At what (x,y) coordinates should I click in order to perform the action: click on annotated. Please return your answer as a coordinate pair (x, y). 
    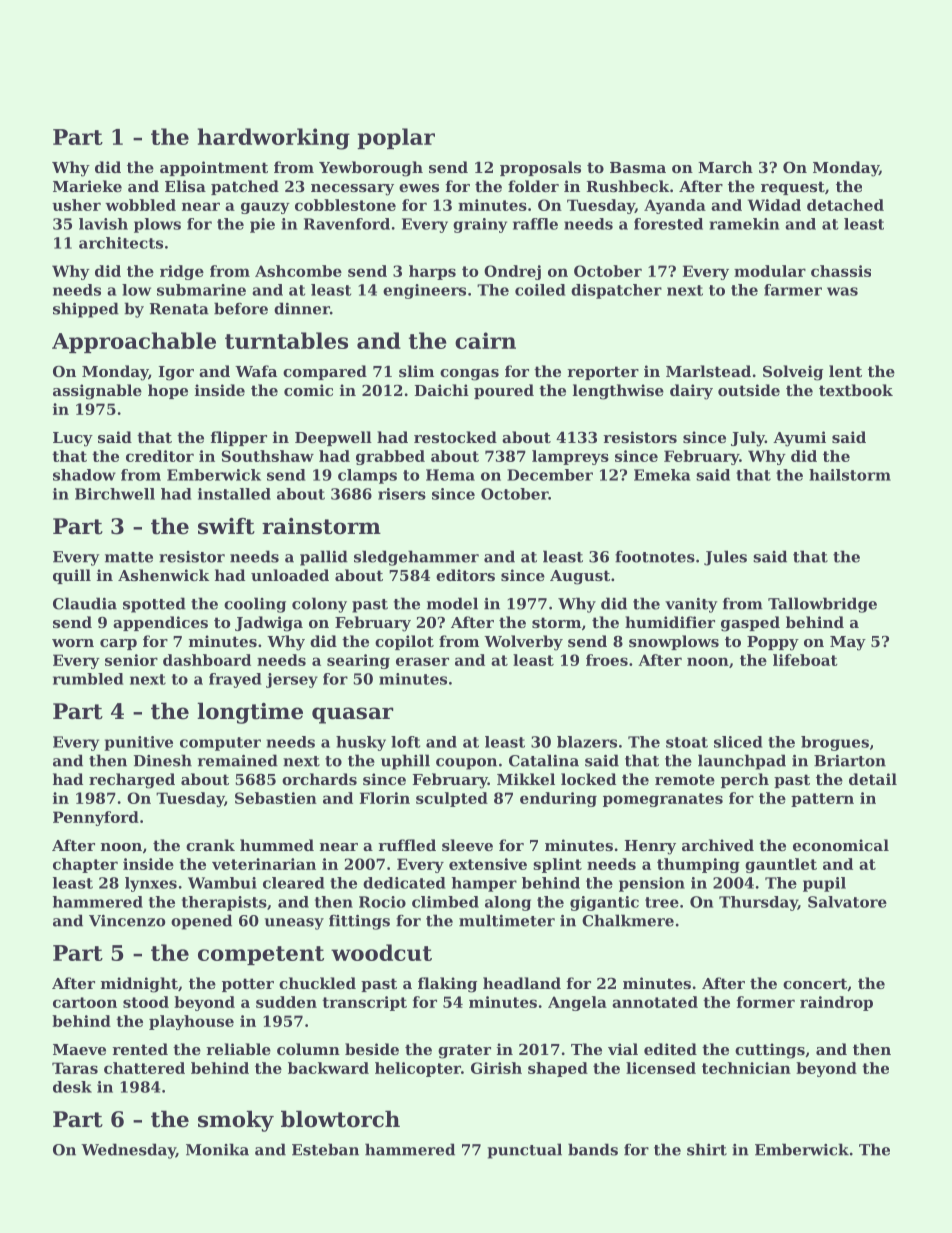
    Looking at the image, I should click on (655, 1002).
